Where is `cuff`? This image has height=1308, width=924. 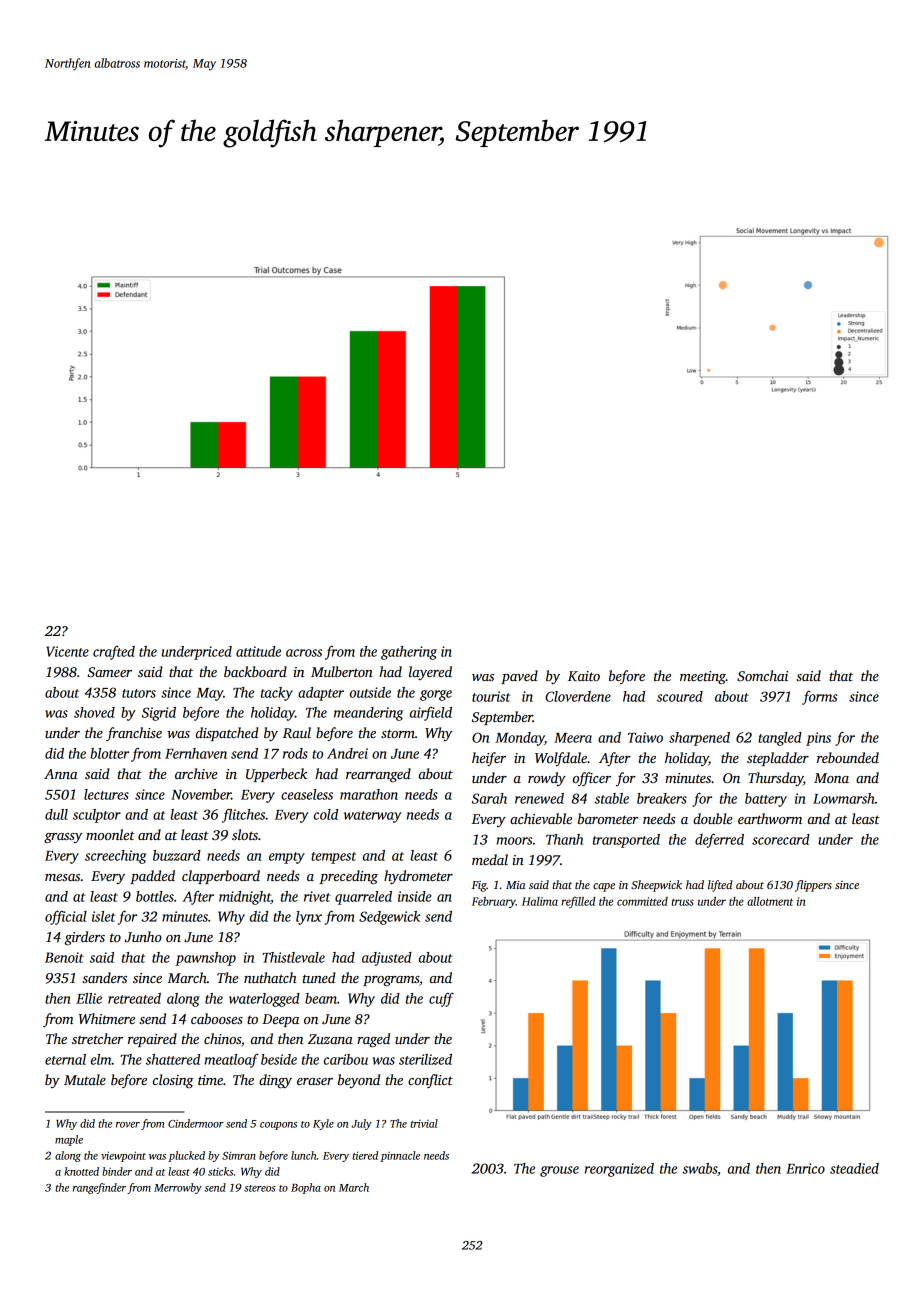
cuff is located at coordinates (441, 999).
